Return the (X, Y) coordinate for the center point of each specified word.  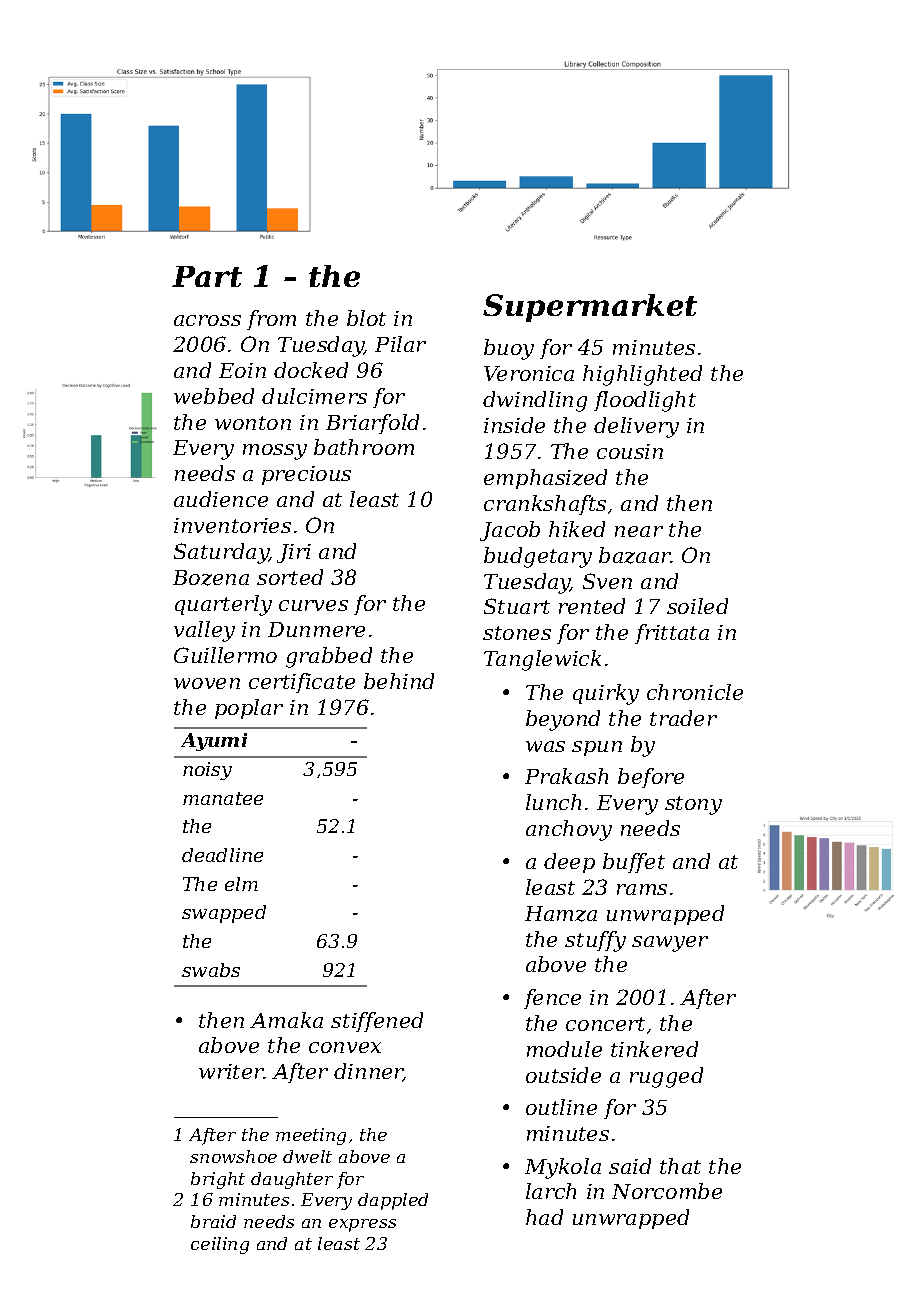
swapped (224, 914)
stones (517, 633)
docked (311, 370)
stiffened (377, 1022)
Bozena (211, 578)
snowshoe (233, 1156)
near (639, 531)
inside (514, 425)
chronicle (695, 692)
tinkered (654, 1049)
